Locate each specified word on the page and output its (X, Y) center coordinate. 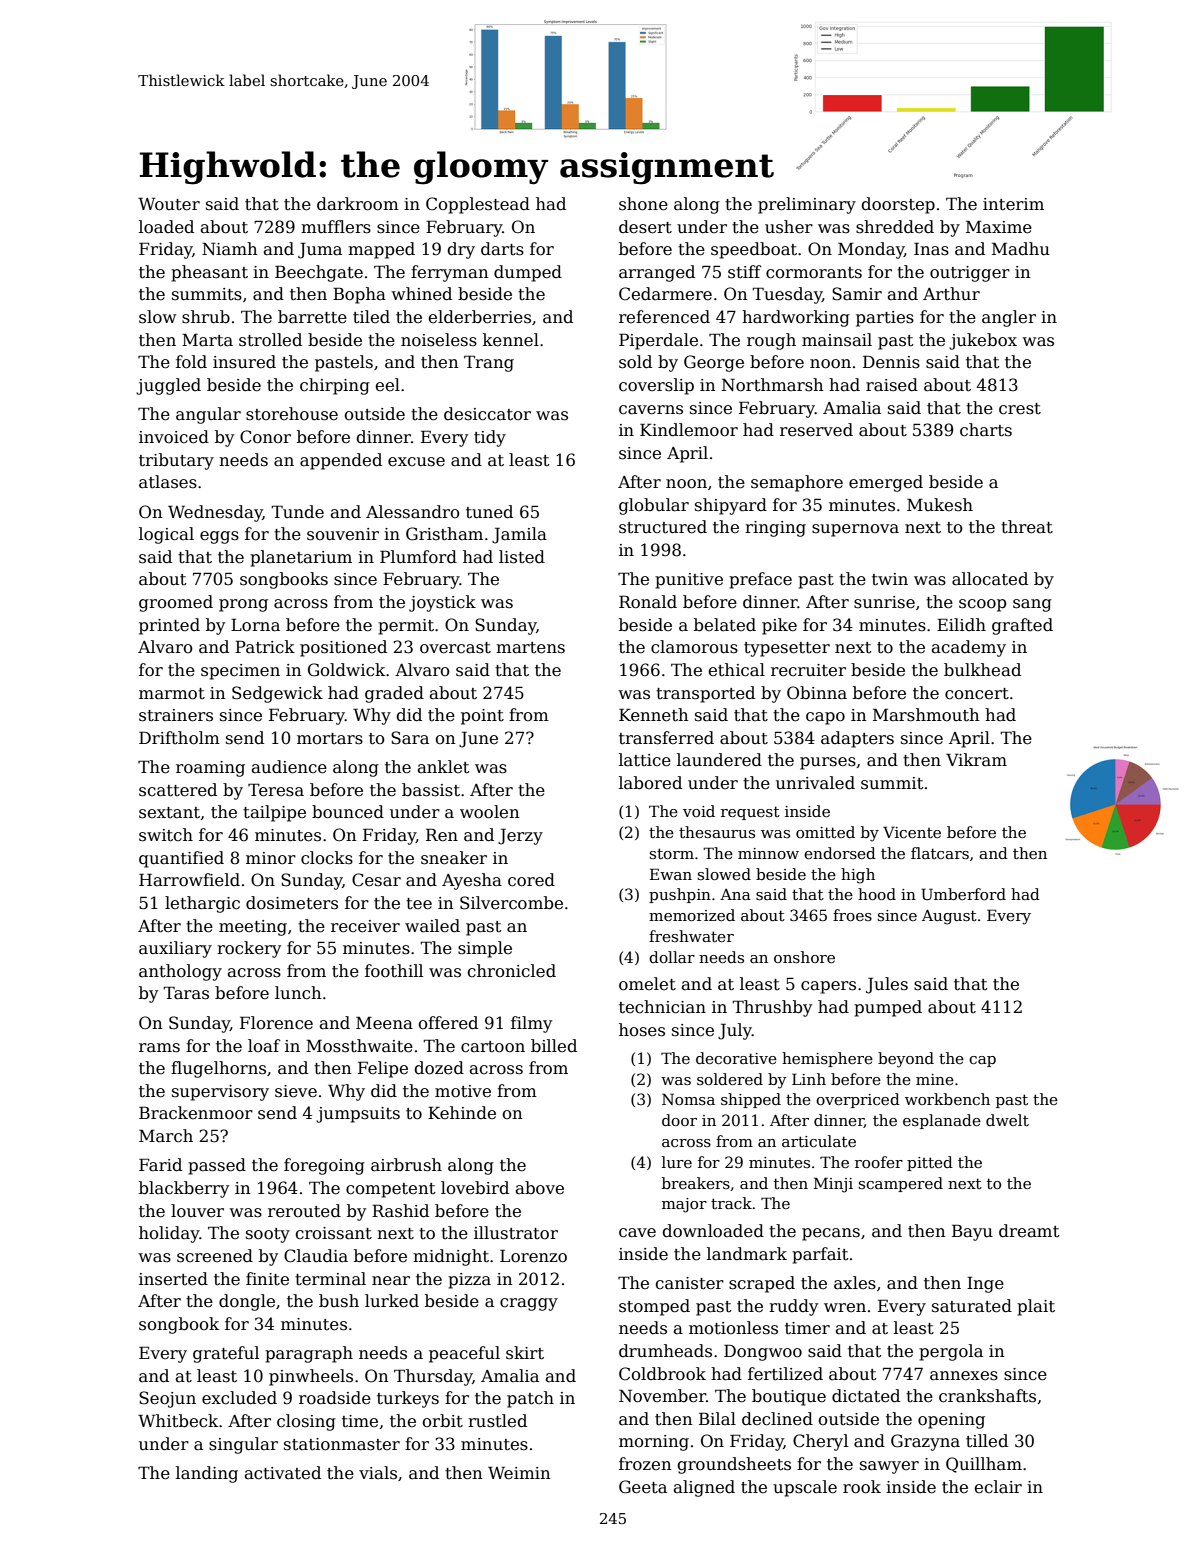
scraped (762, 1284)
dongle (247, 1302)
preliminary (807, 205)
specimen (240, 672)
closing (306, 1422)
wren (845, 1308)
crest (1020, 409)
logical (166, 535)
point (482, 717)
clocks (327, 858)
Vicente (912, 832)
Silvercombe (511, 903)
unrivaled (815, 783)
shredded (895, 227)
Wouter (169, 204)
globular (654, 506)
